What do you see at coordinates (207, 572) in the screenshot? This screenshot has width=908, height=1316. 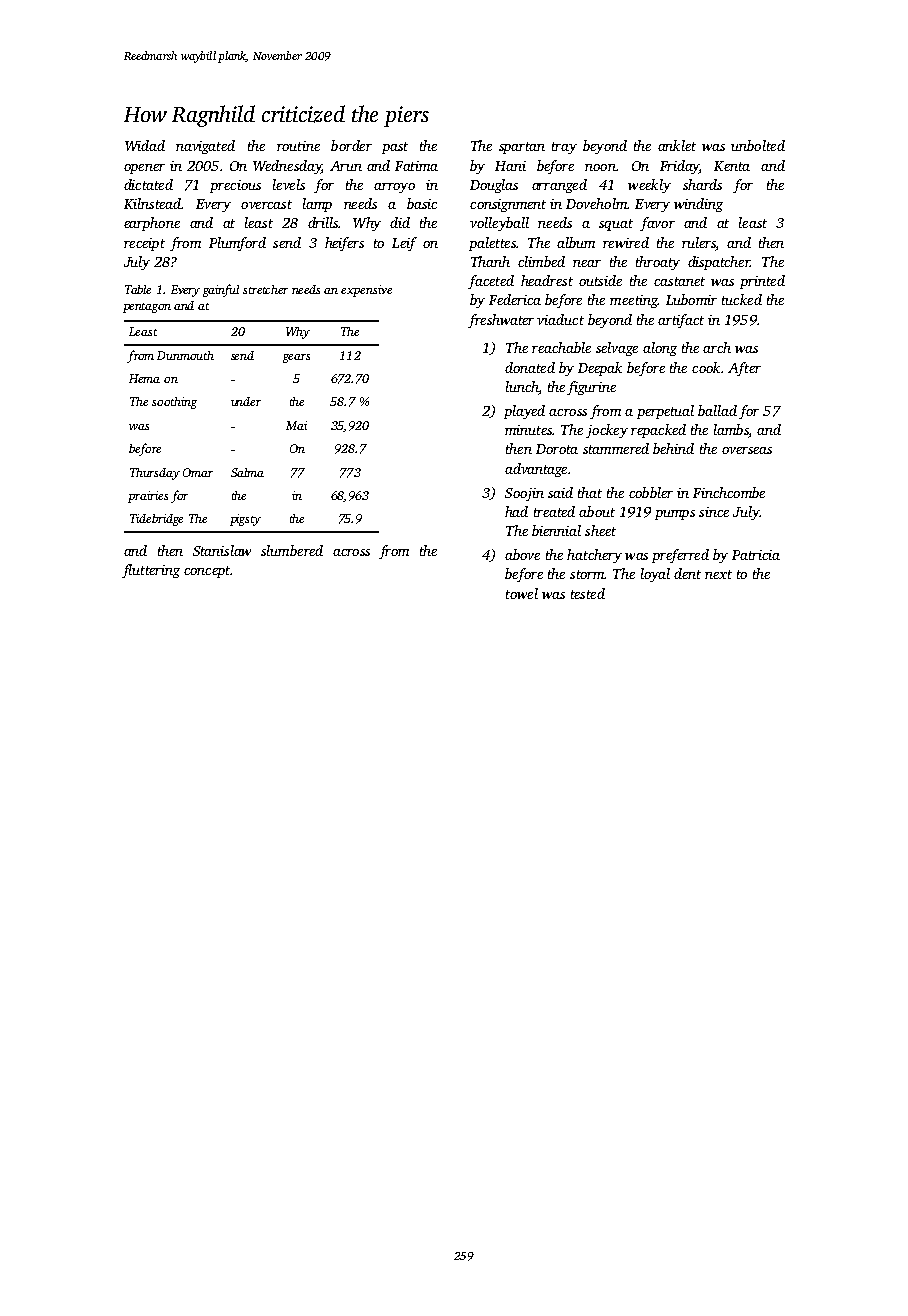 I see `concept` at bounding box center [207, 572].
